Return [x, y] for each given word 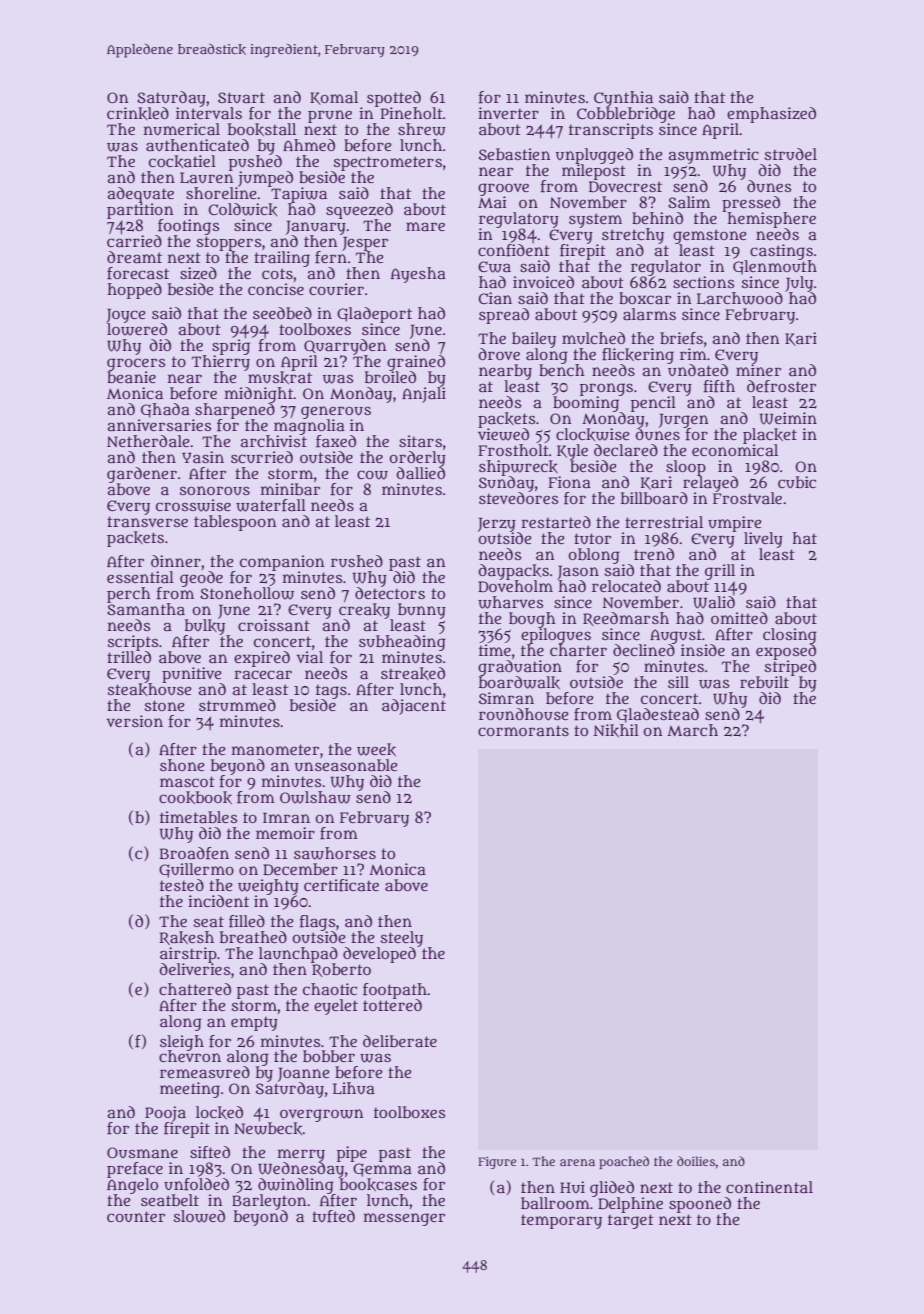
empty [254, 1024]
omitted [739, 618]
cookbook [195, 797]
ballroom [555, 1203]
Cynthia [623, 99]
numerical [182, 129]
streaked [413, 673]
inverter [508, 113]
